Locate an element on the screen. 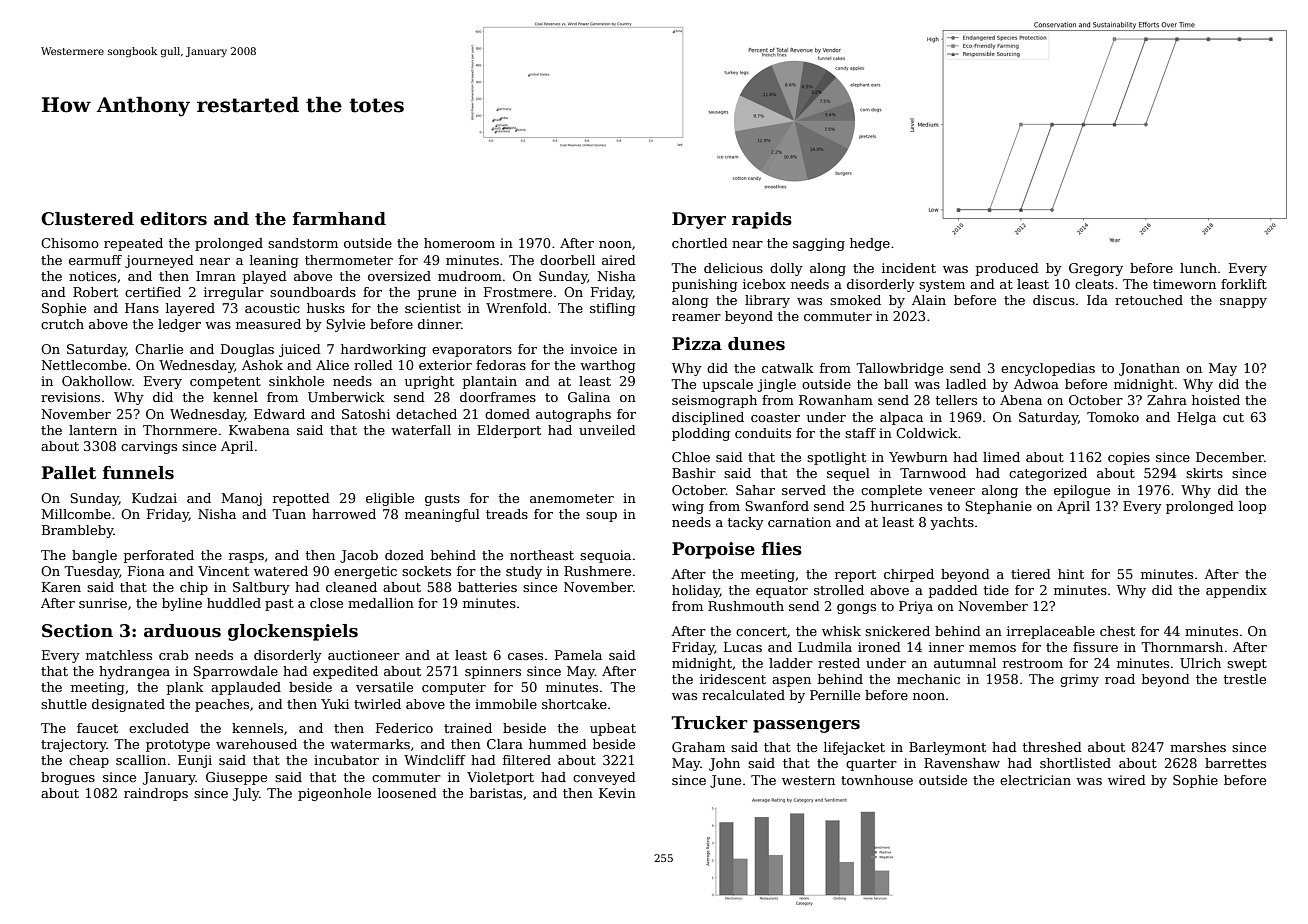 The height and width of the screenshot is (924, 1308). epilogue is located at coordinates (1082, 491).
